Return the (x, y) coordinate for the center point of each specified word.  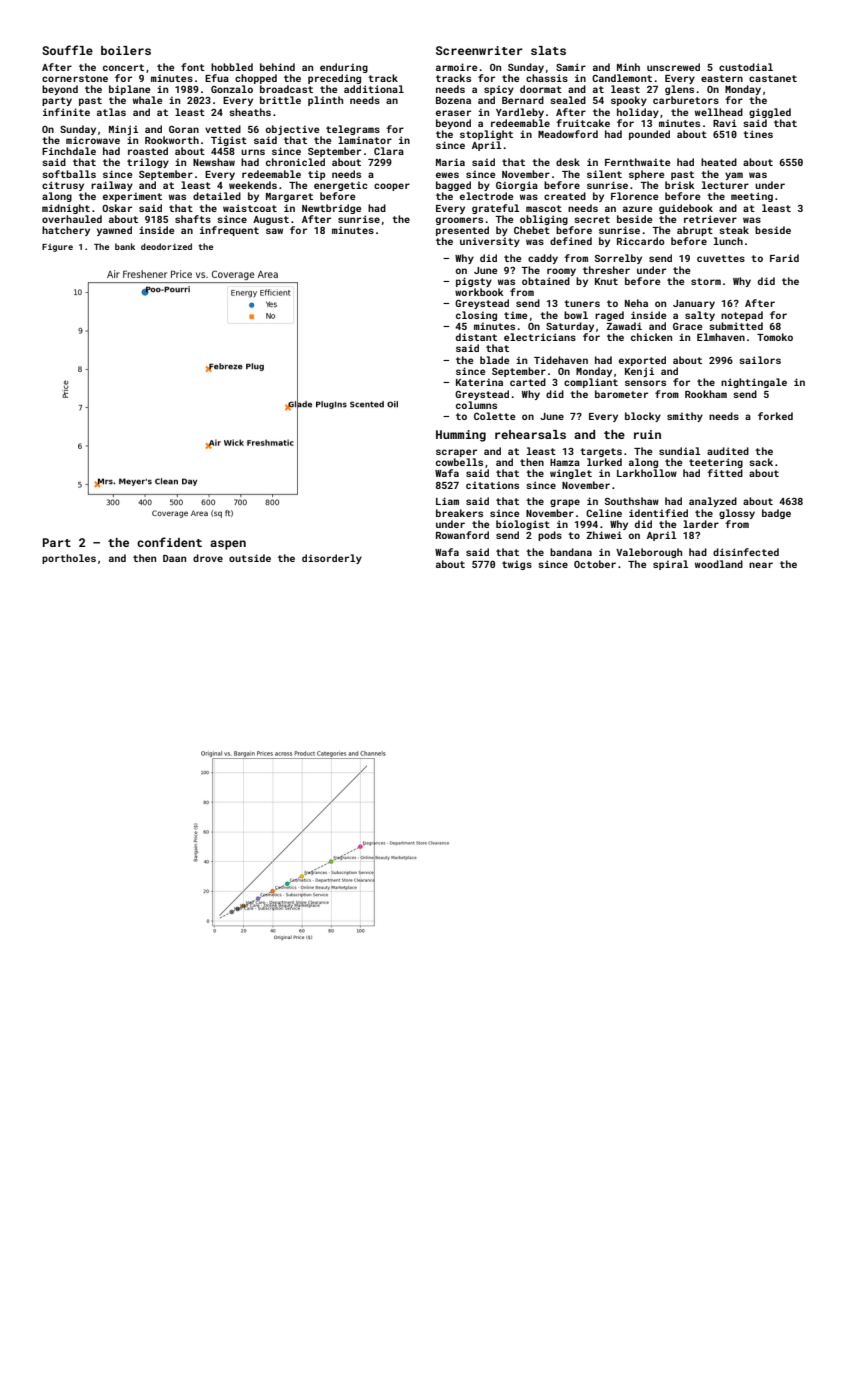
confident (169, 542)
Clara (389, 151)
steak (734, 230)
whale (147, 100)
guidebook (686, 209)
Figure (57, 248)
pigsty (474, 282)
